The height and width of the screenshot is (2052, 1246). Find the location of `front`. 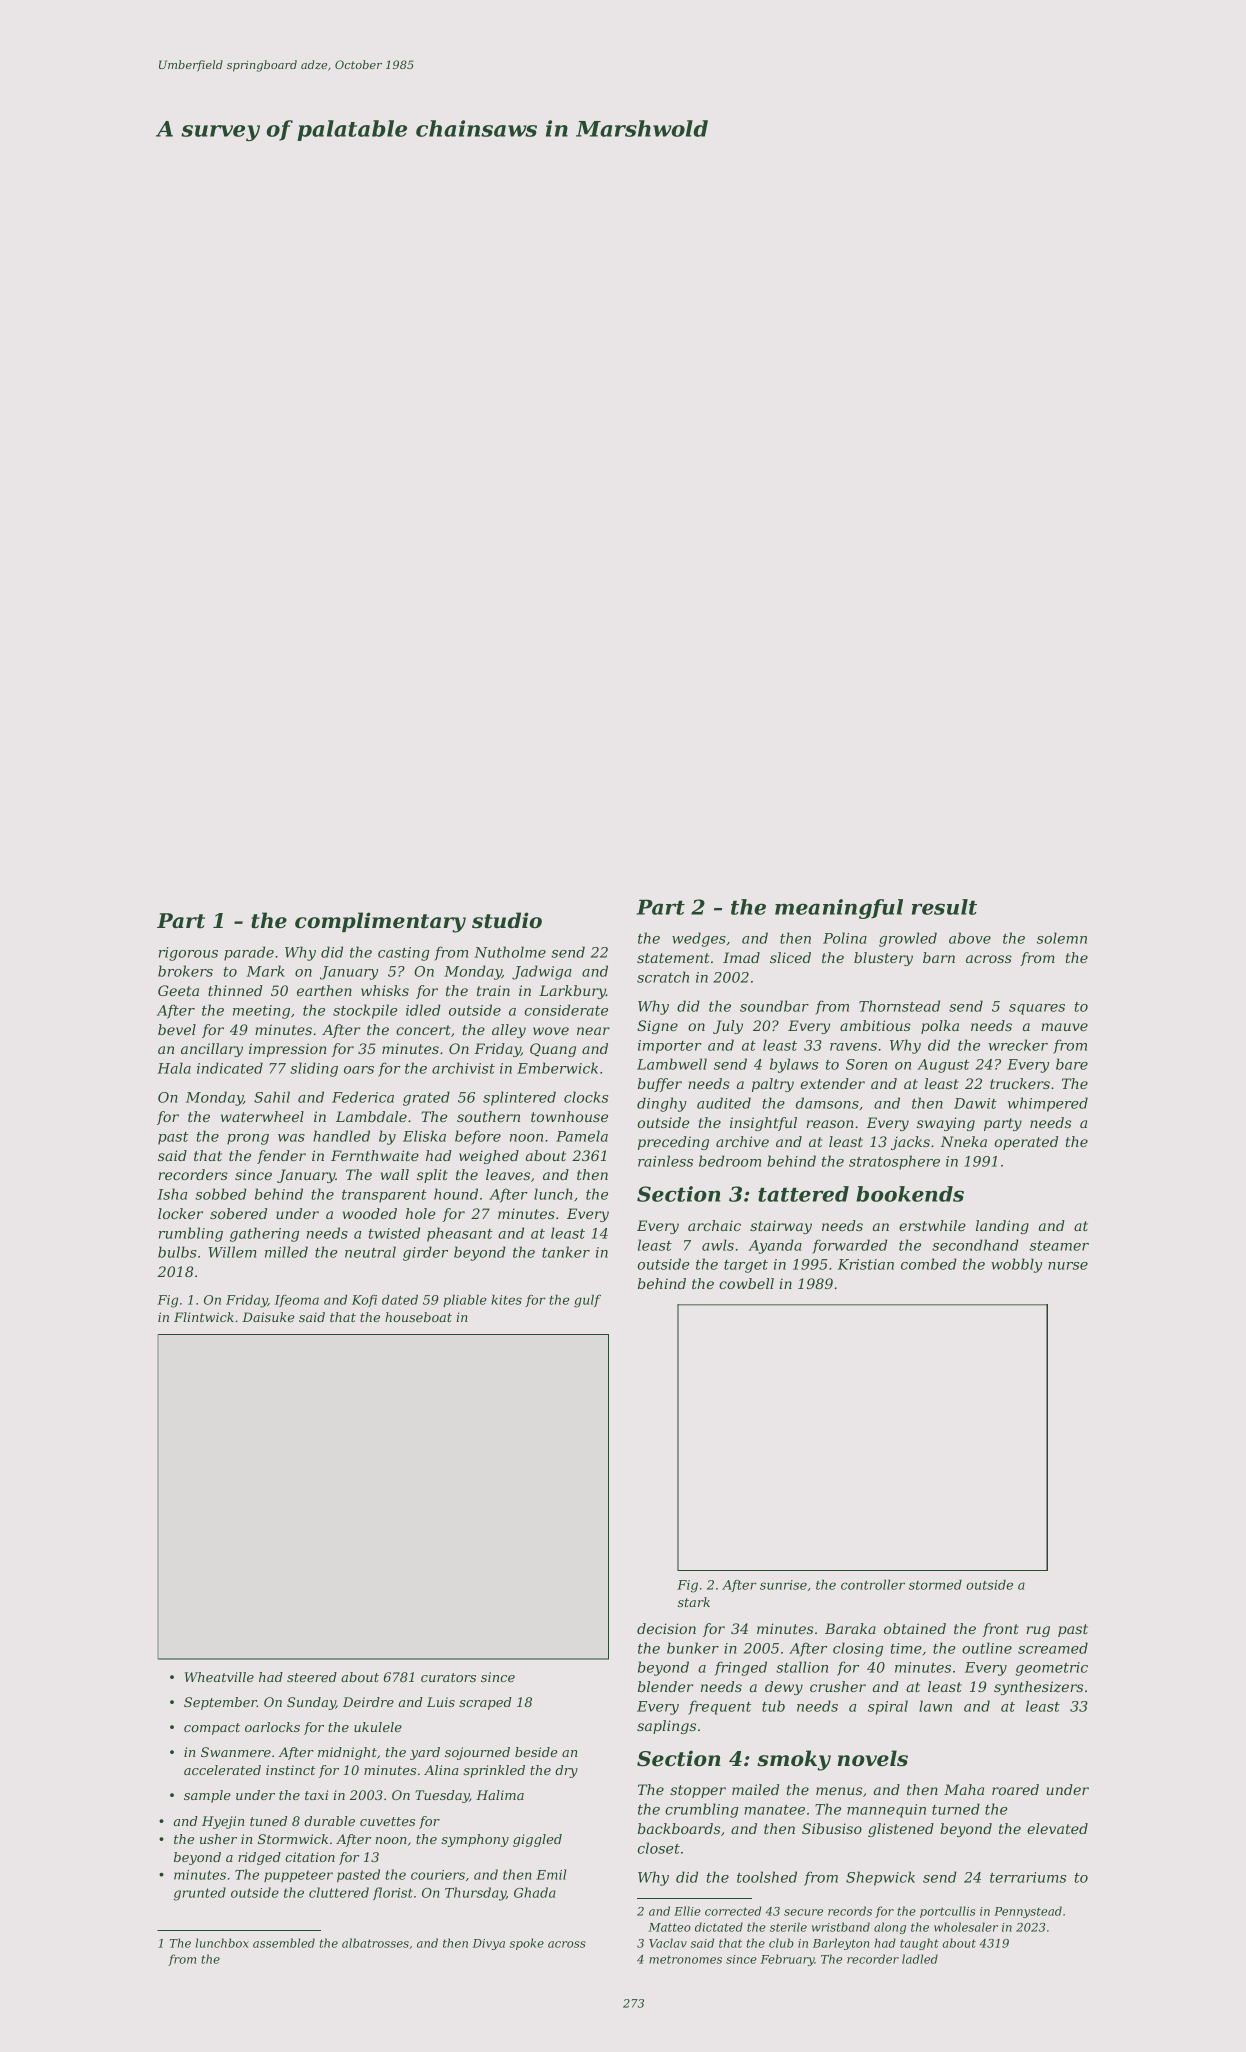

front is located at coordinates (1000, 1630).
